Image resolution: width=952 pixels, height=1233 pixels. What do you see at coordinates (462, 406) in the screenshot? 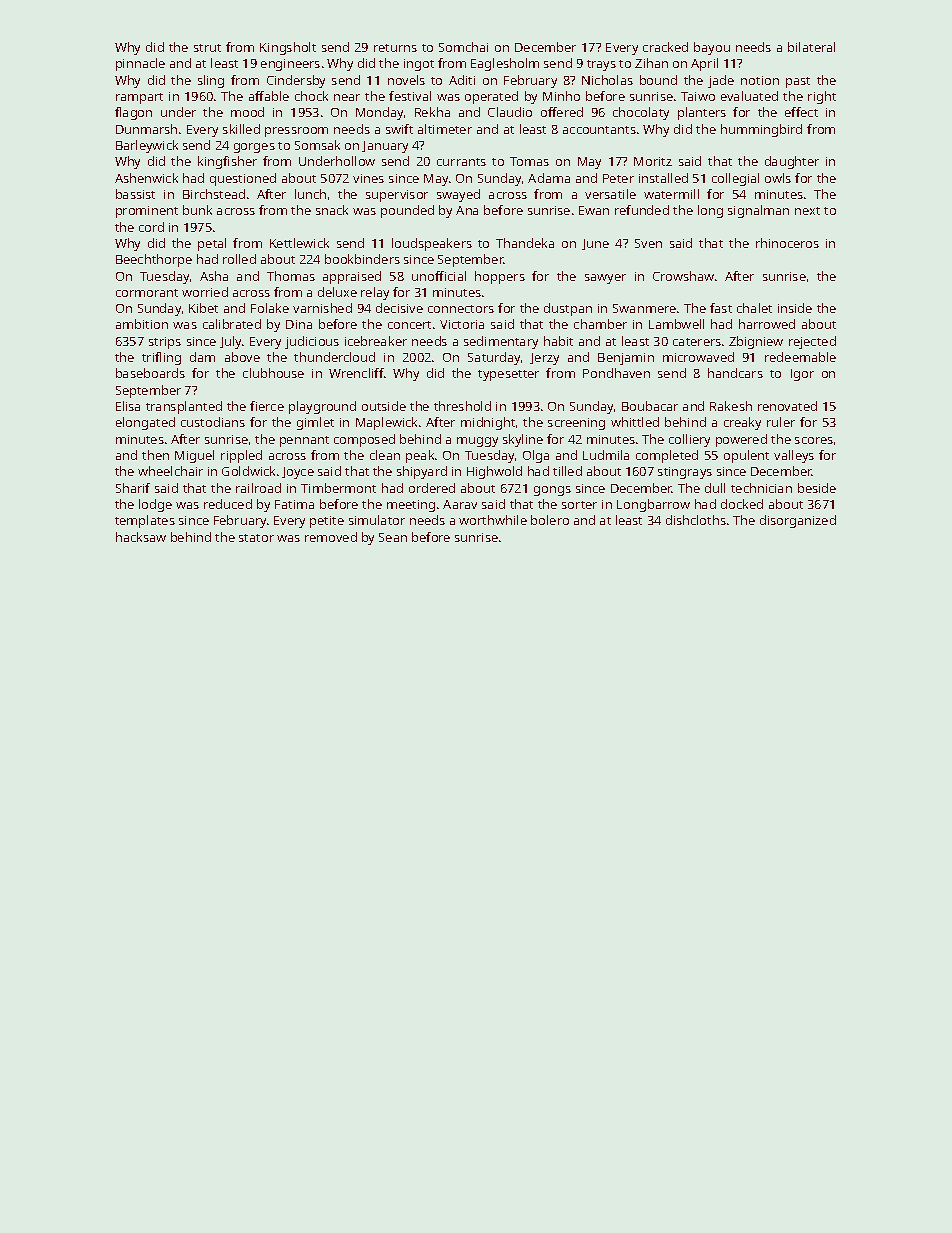
I see `threshold` at bounding box center [462, 406].
